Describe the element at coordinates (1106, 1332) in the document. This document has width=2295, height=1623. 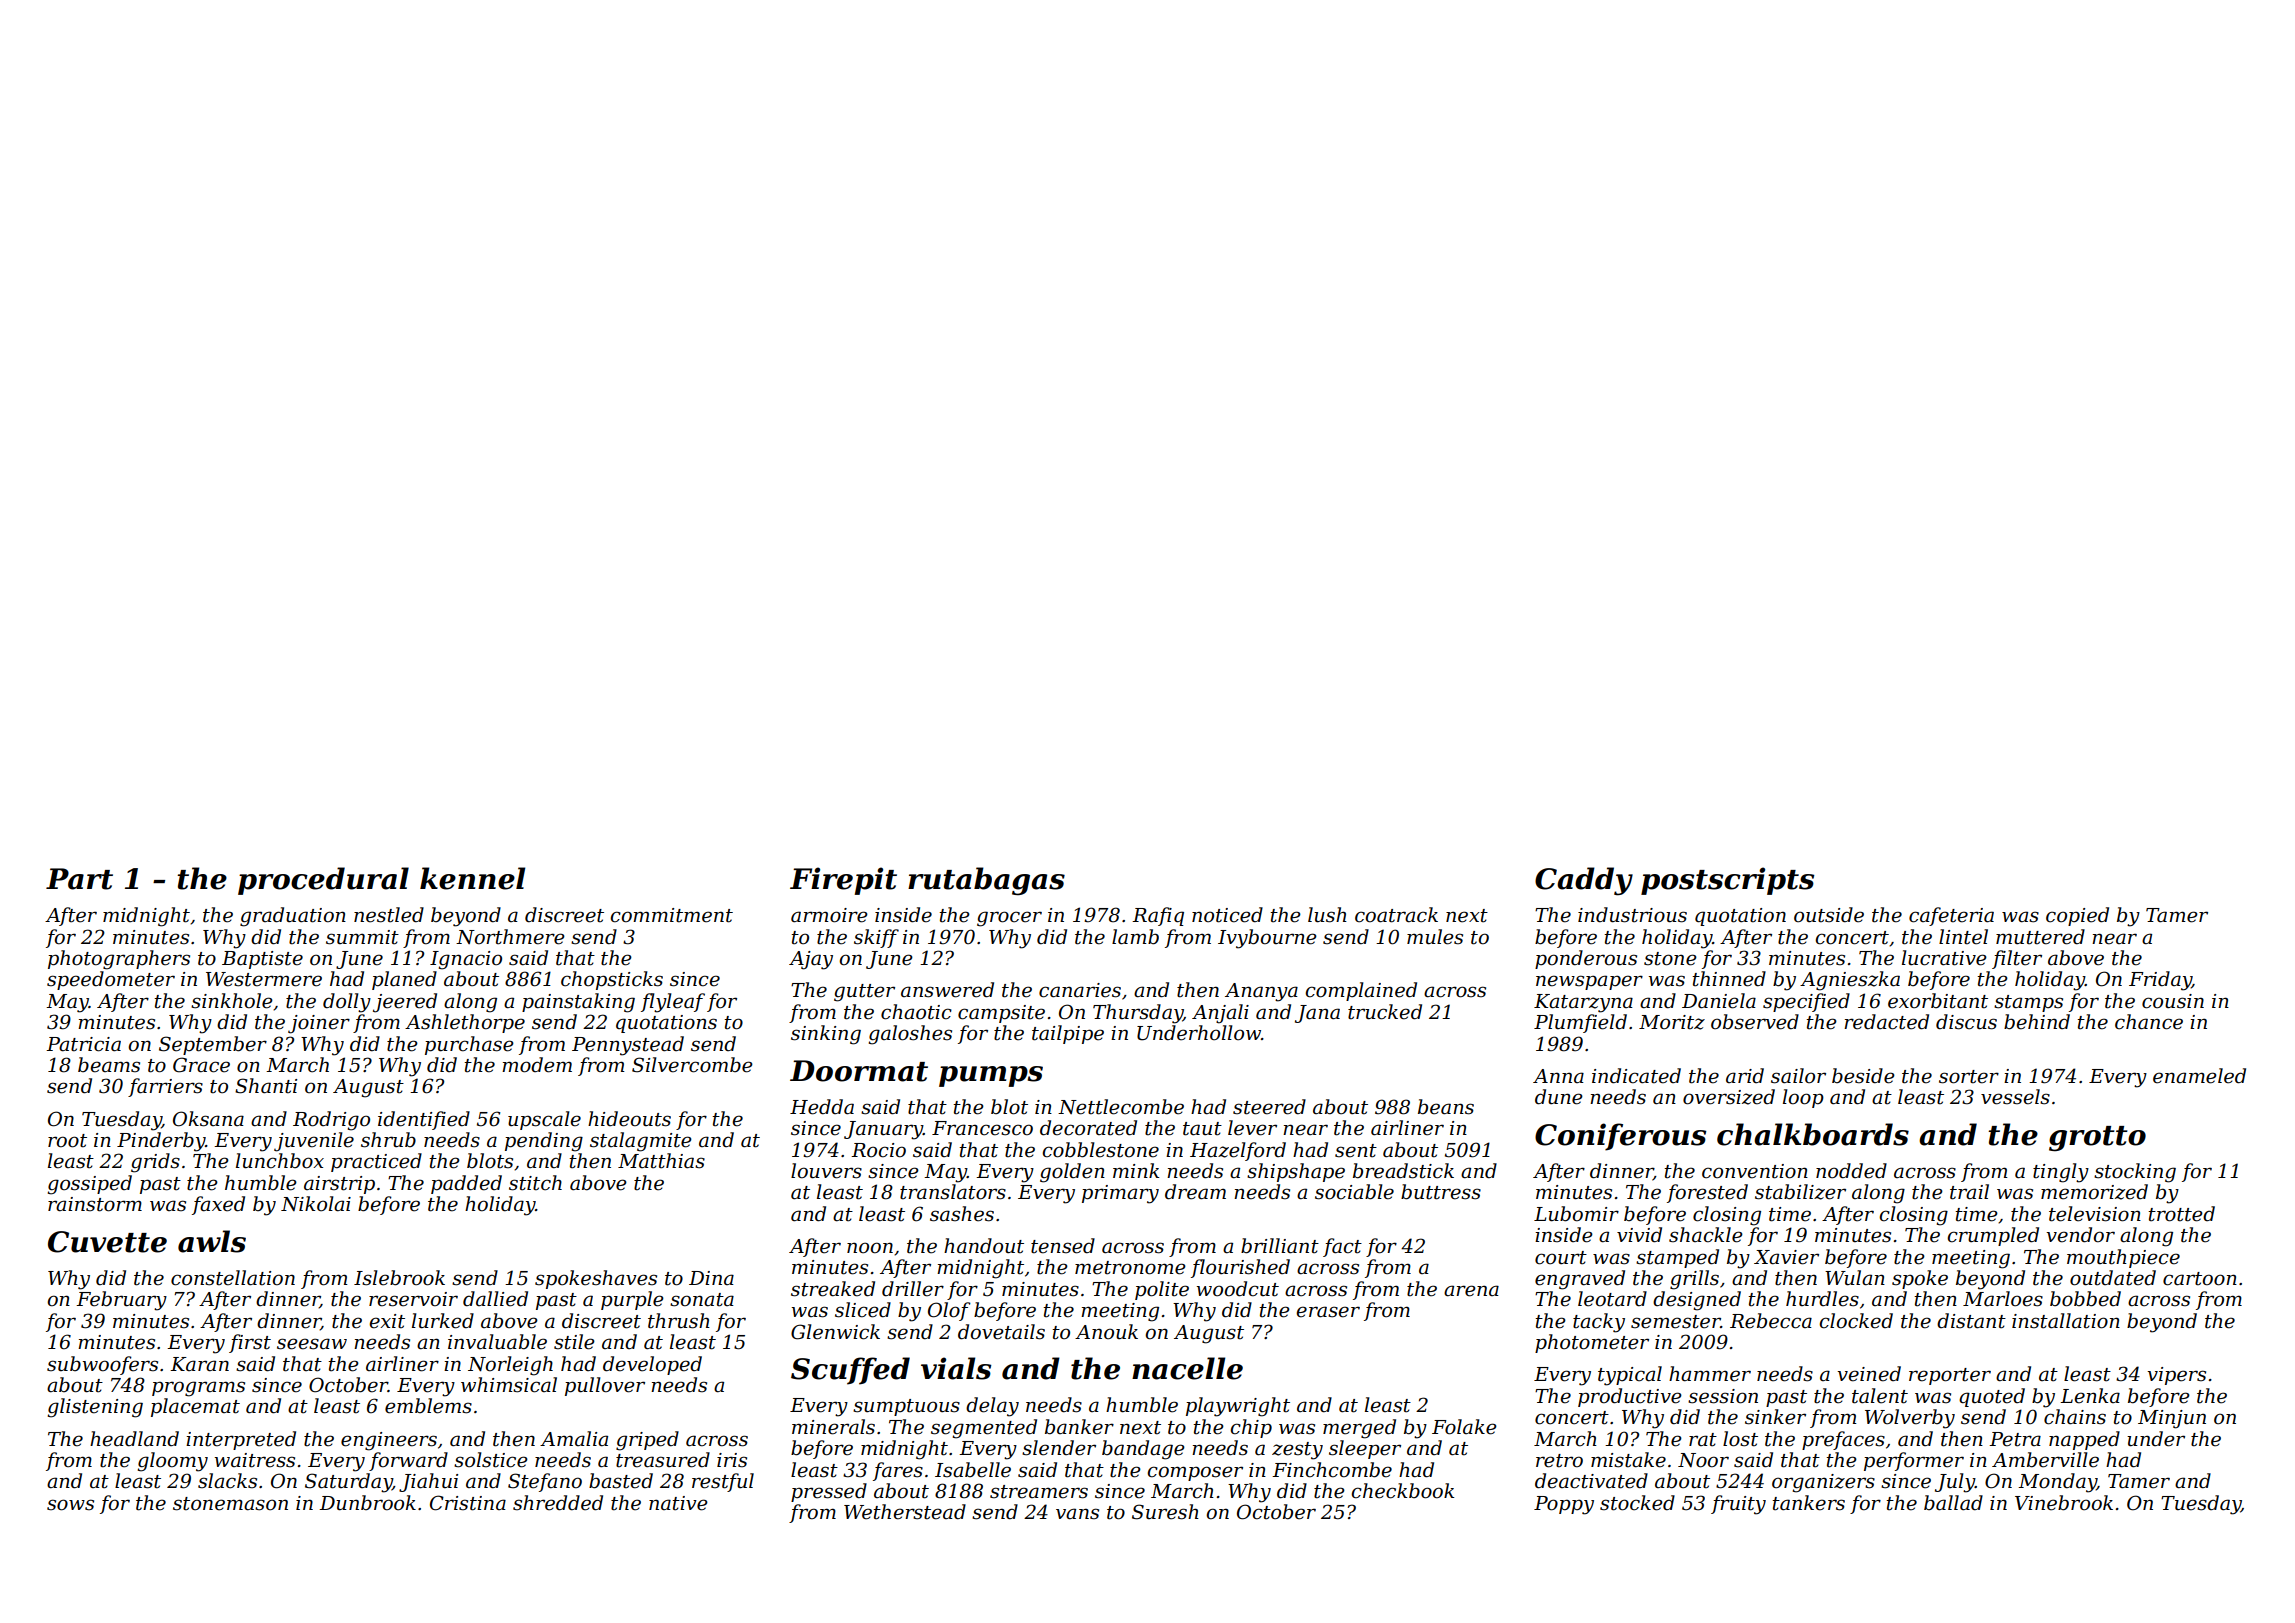
I see `Anouk` at that location.
